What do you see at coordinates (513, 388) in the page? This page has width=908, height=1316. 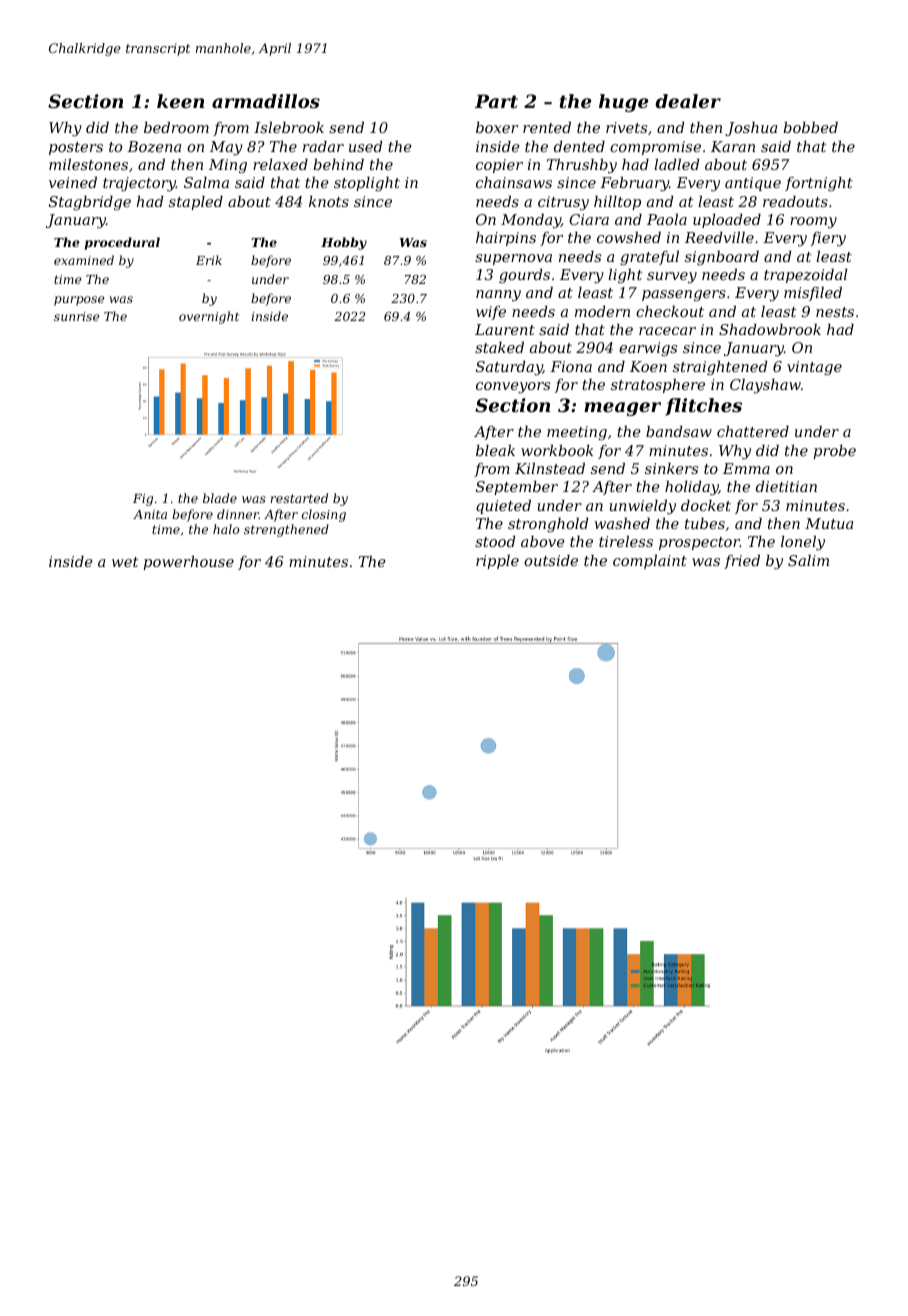 I see `conveyors` at bounding box center [513, 388].
